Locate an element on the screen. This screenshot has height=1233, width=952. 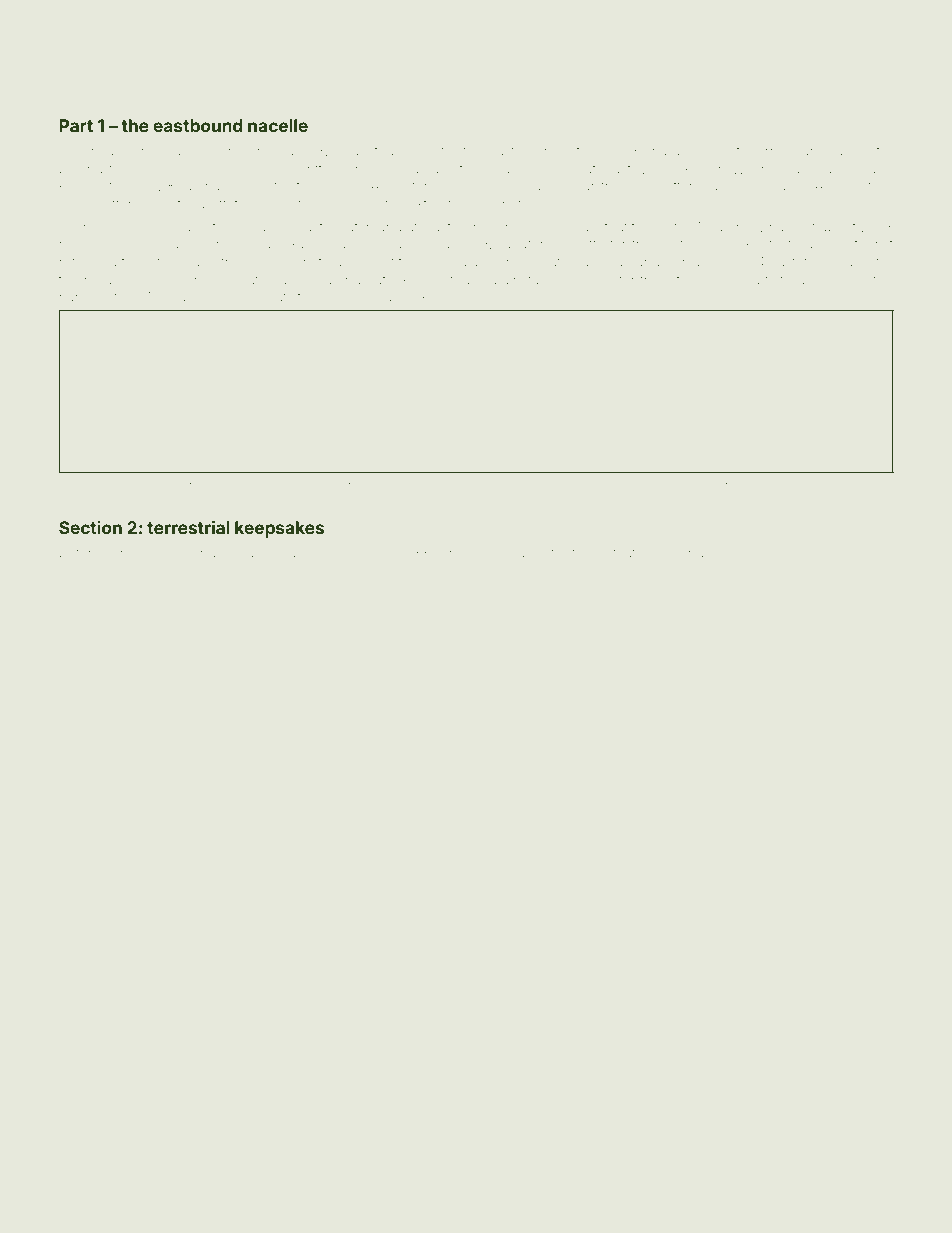
April is located at coordinates (180, 245).
